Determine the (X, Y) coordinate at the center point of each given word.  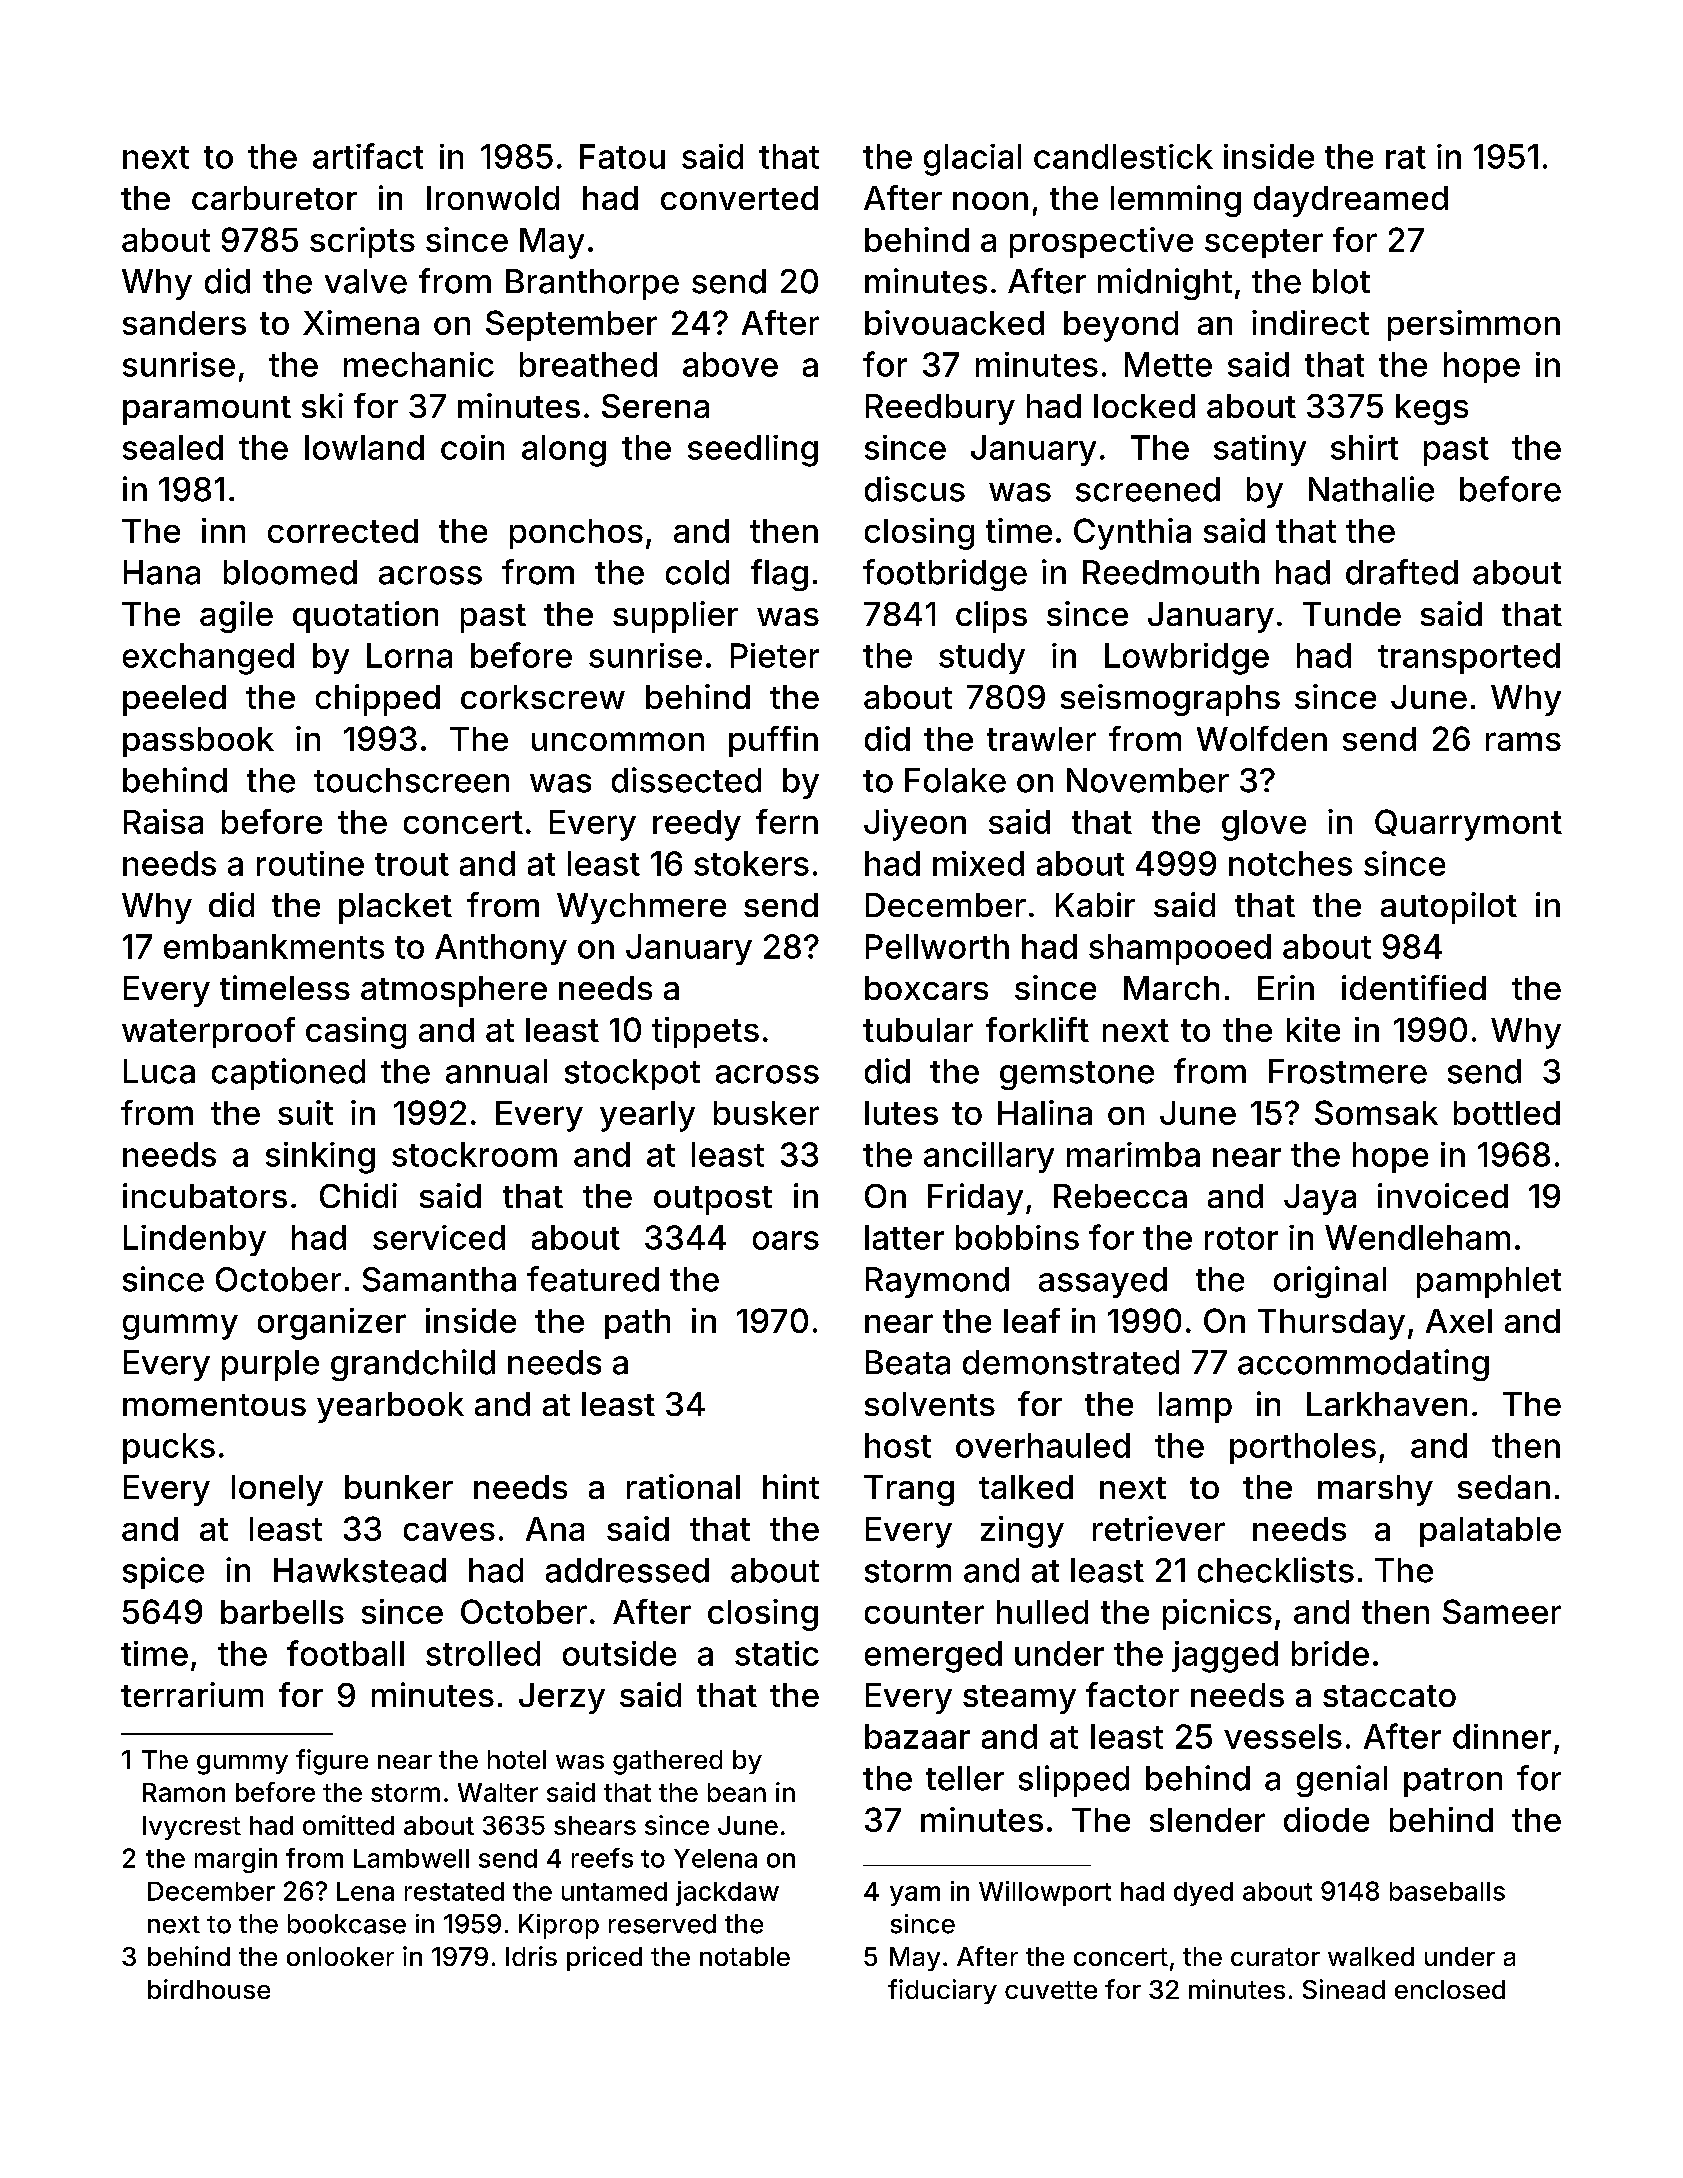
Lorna (409, 655)
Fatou (622, 156)
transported (1469, 658)
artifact (368, 156)
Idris (531, 1956)
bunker (399, 1487)
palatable (1490, 1532)
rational (683, 1486)
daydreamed (1351, 201)
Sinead (1344, 1989)
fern (787, 821)
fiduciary (942, 1991)
